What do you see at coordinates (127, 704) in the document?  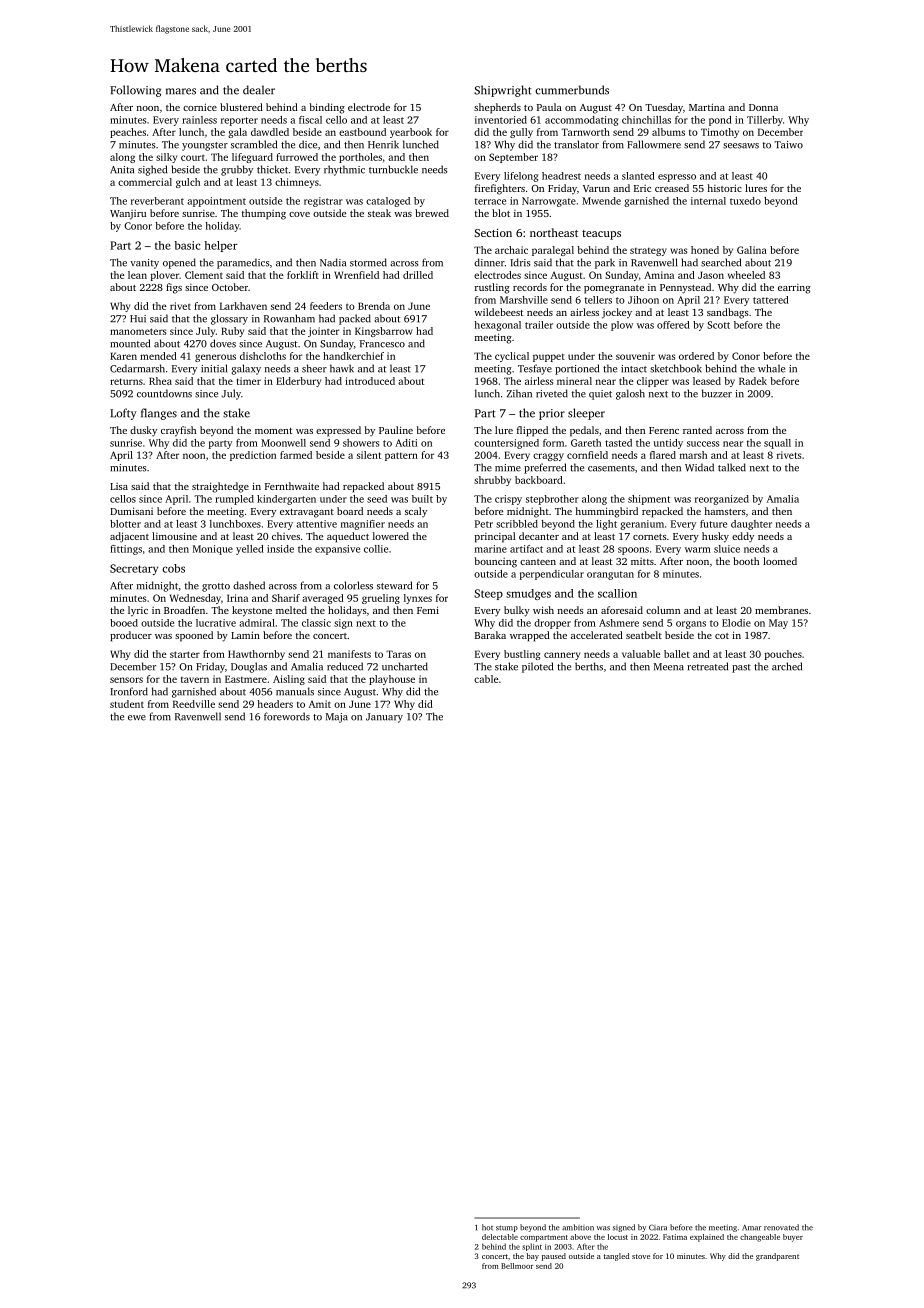 I see `student` at bounding box center [127, 704].
